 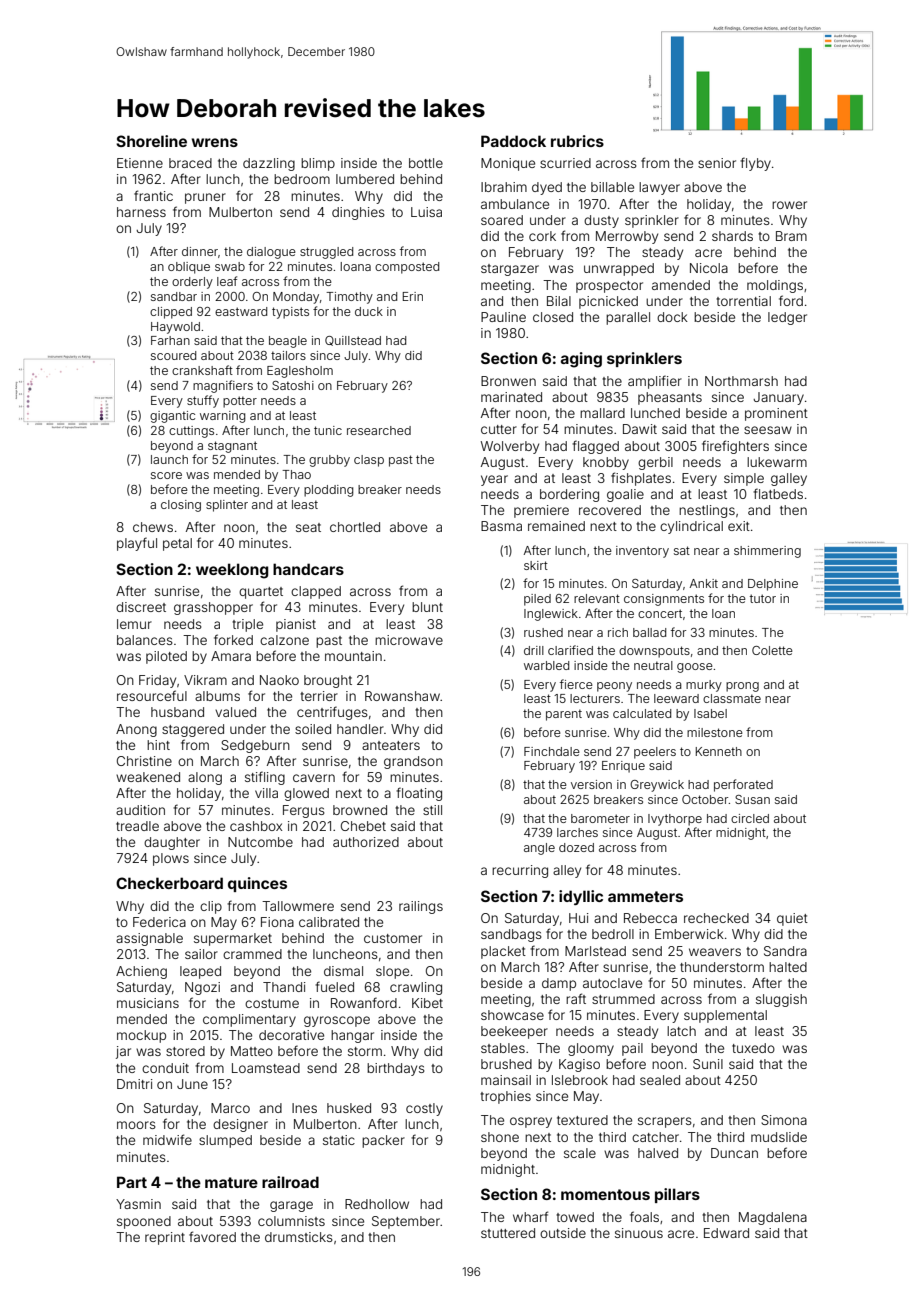 What do you see at coordinates (426, 163) in the page?
I see `bottle` at bounding box center [426, 163].
